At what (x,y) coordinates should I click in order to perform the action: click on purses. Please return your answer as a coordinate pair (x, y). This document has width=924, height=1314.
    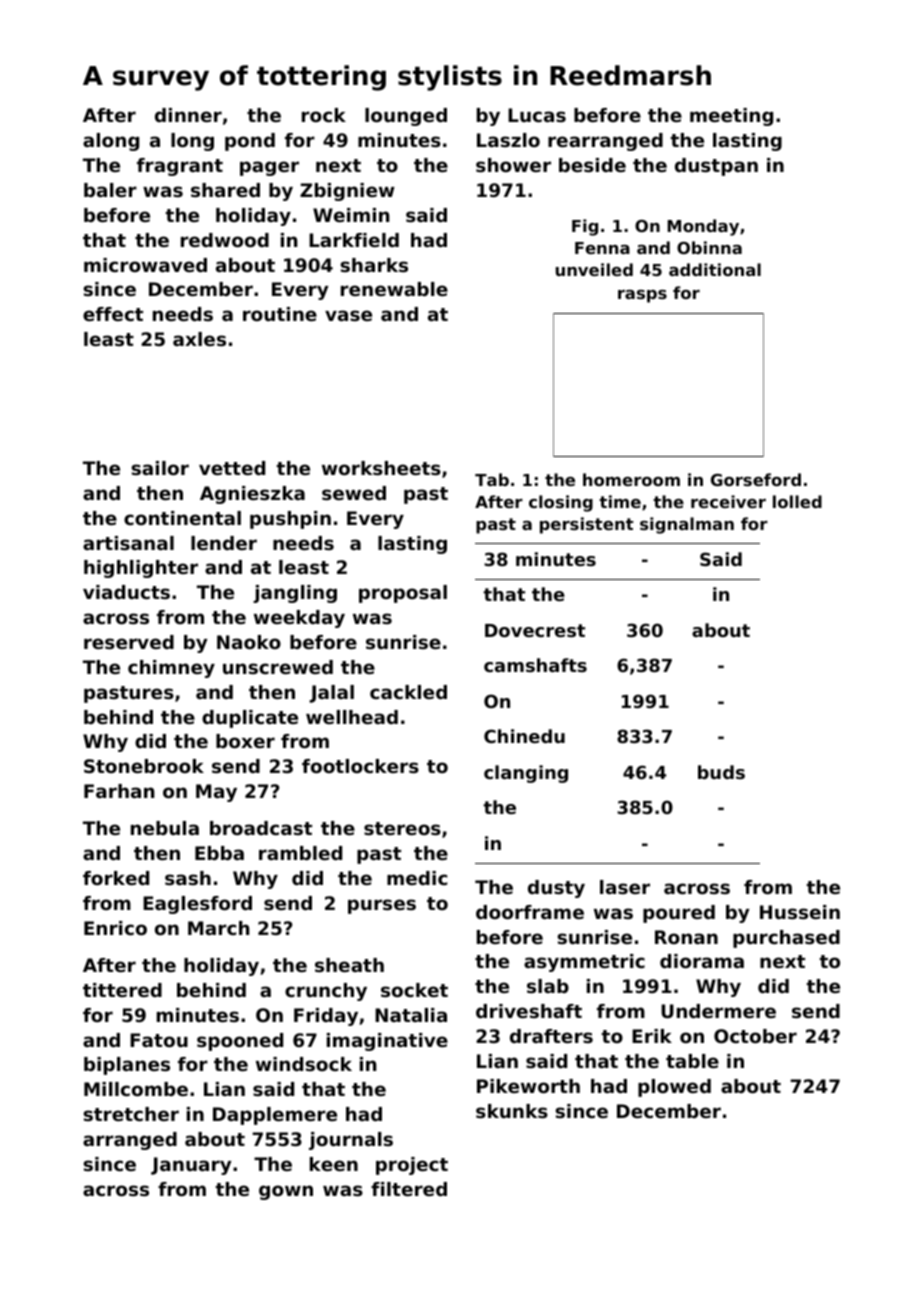
    Looking at the image, I should click on (382, 906).
